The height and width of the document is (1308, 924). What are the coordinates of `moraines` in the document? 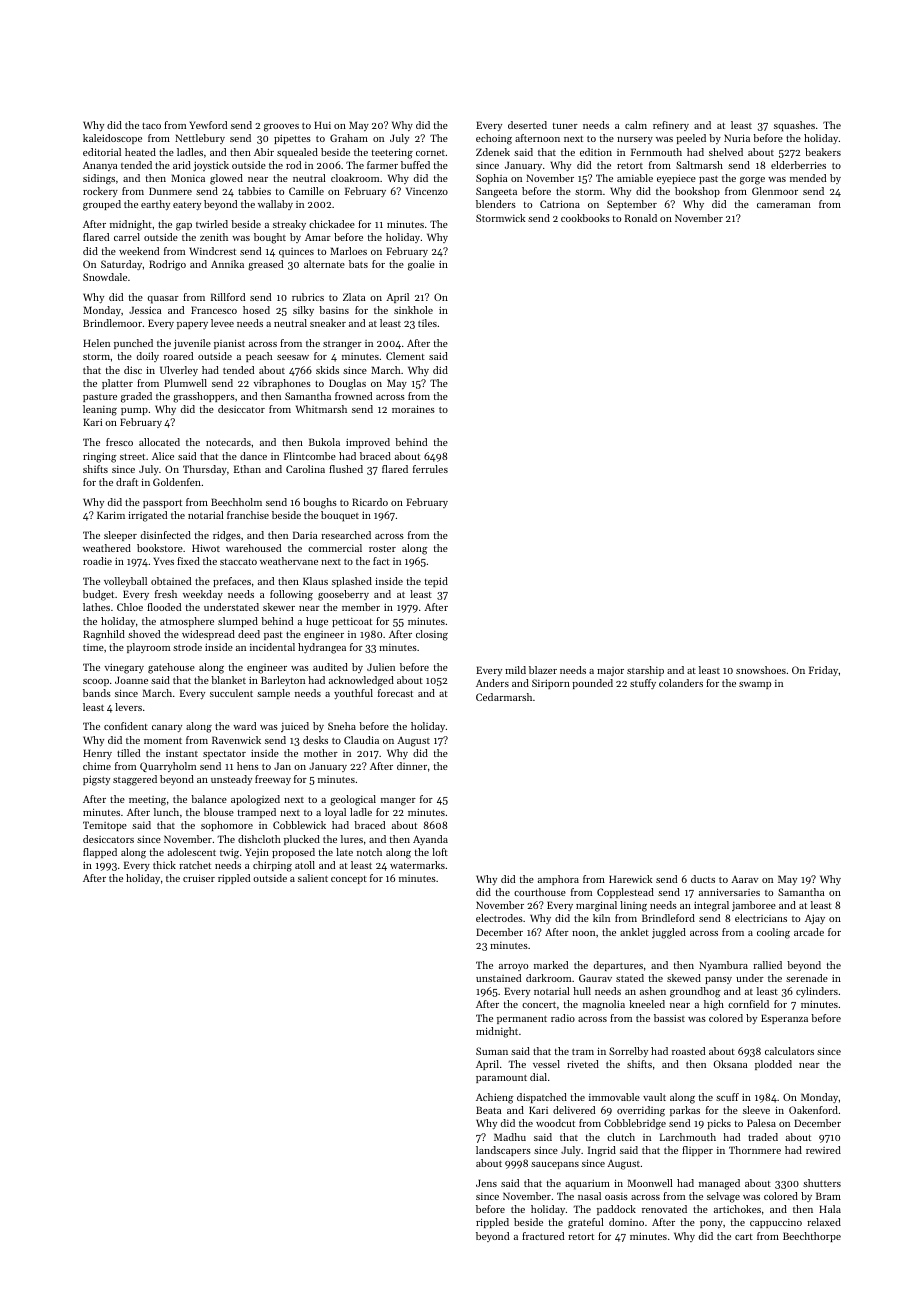 It's located at (413, 409).
